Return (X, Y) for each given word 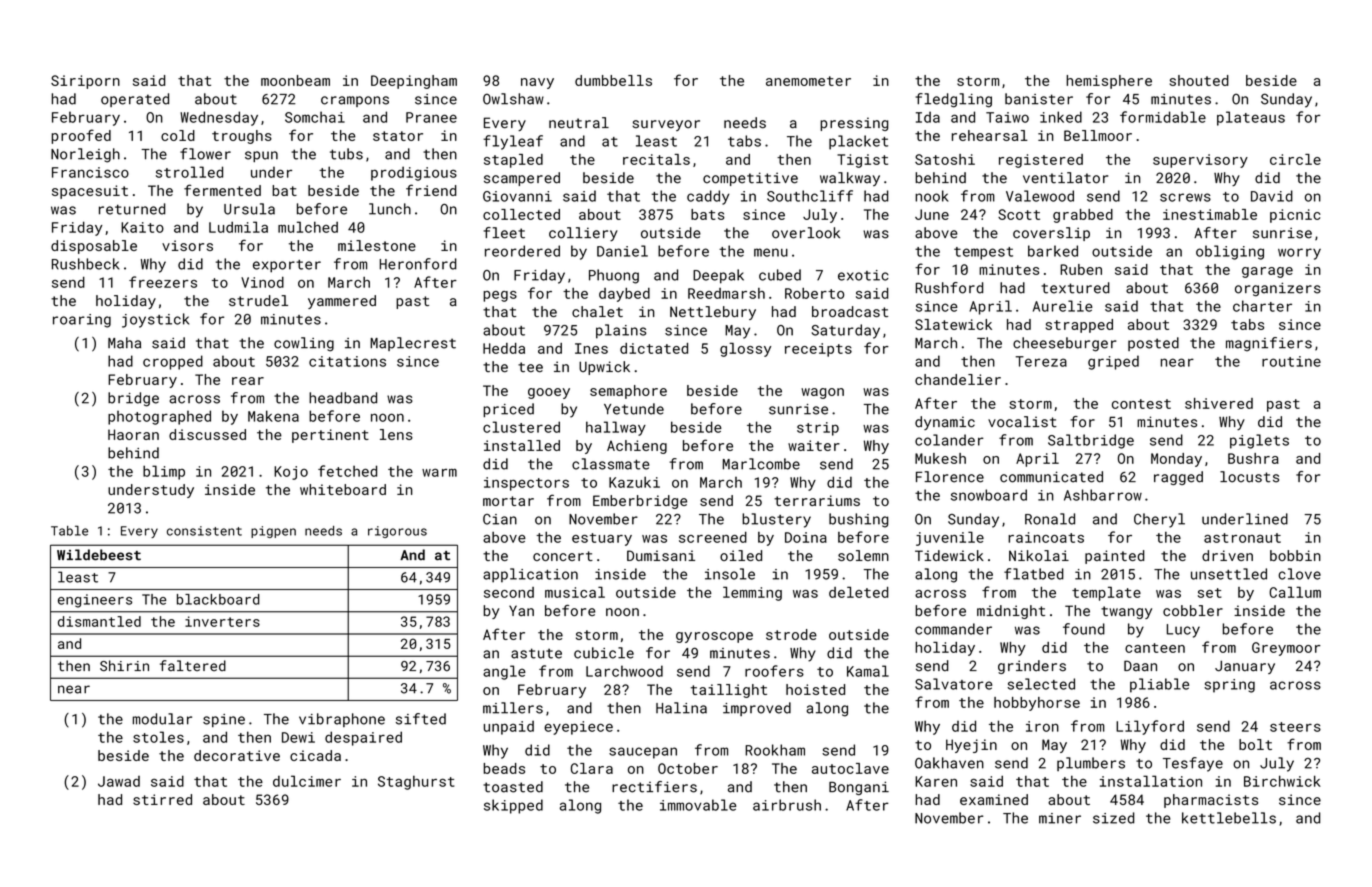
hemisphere (1109, 82)
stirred (162, 799)
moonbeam (295, 80)
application (530, 575)
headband (343, 398)
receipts (818, 350)
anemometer (808, 81)
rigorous (397, 532)
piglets (1259, 441)
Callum (1295, 592)
